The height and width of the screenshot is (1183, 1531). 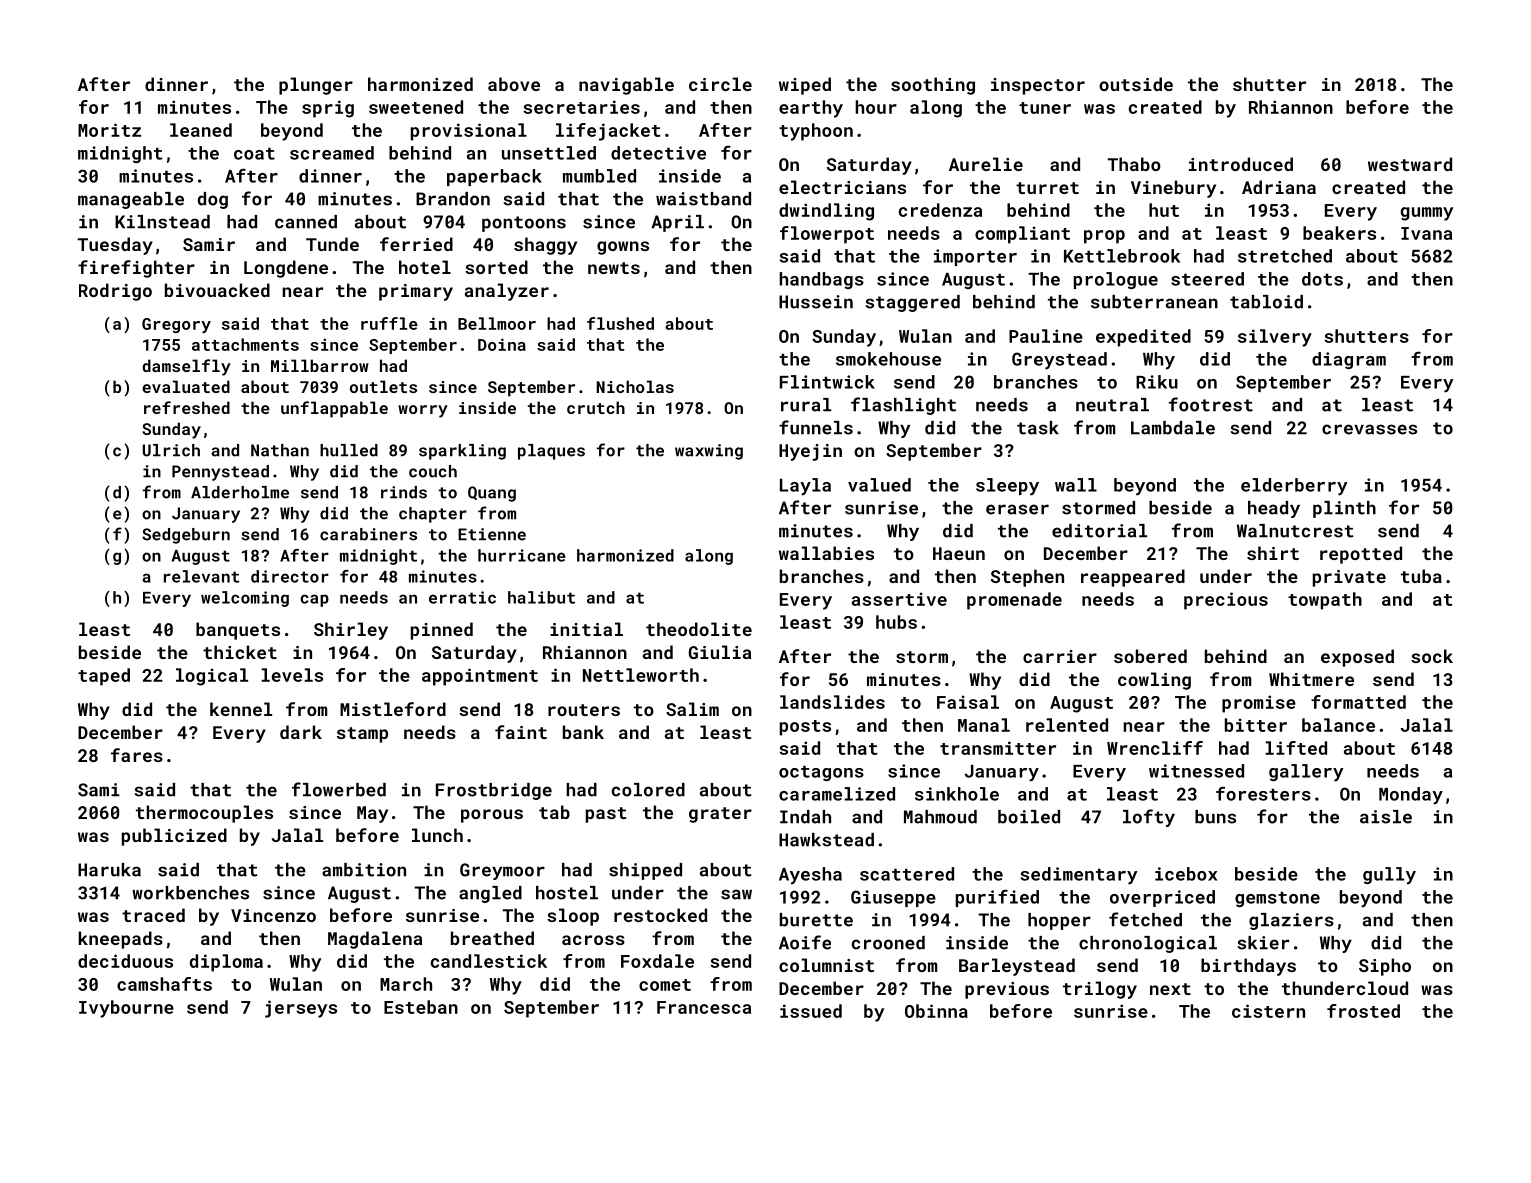 I want to click on ambition, so click(x=364, y=870).
